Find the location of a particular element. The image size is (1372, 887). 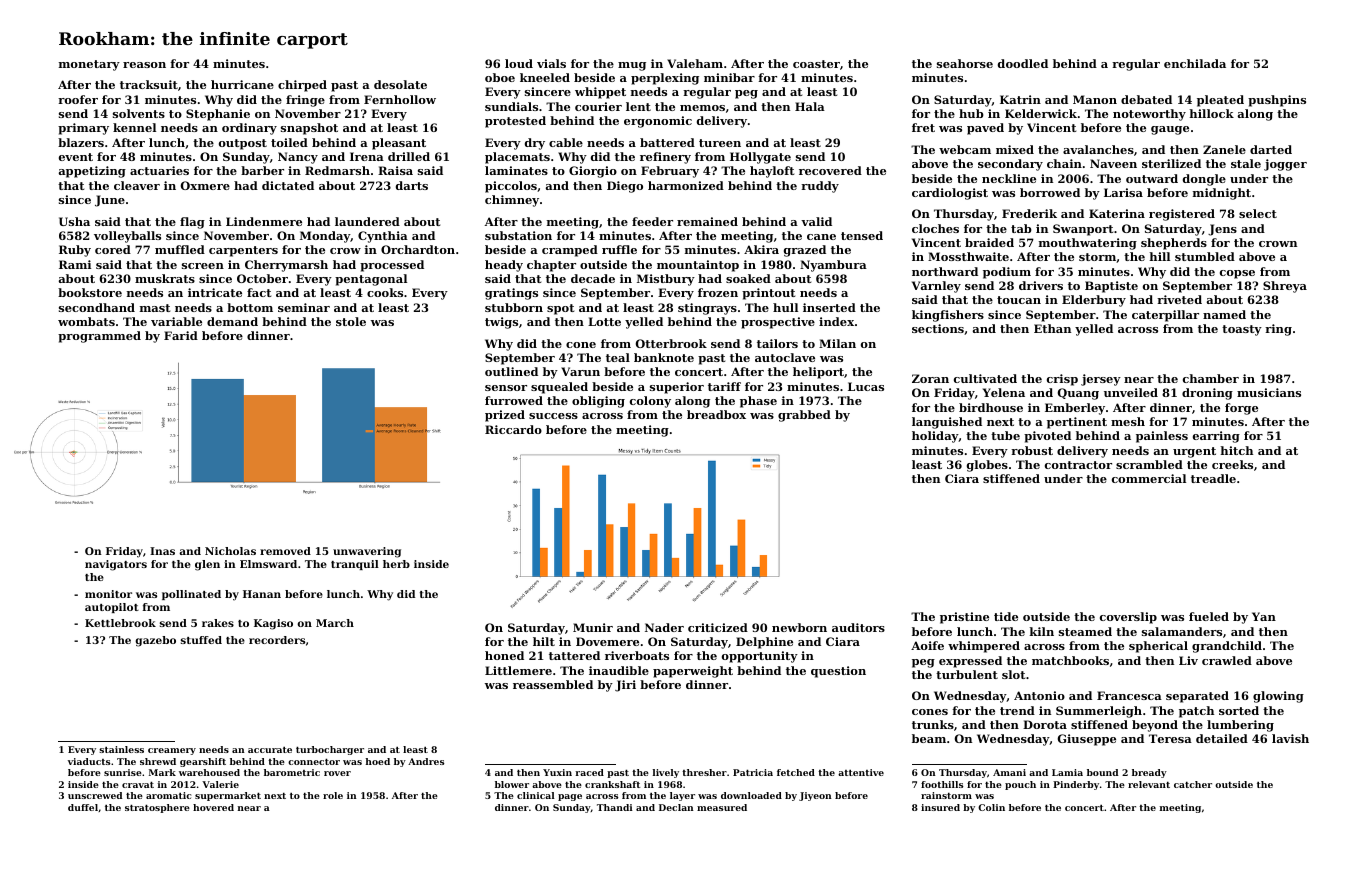

chirped is located at coordinates (302, 86).
